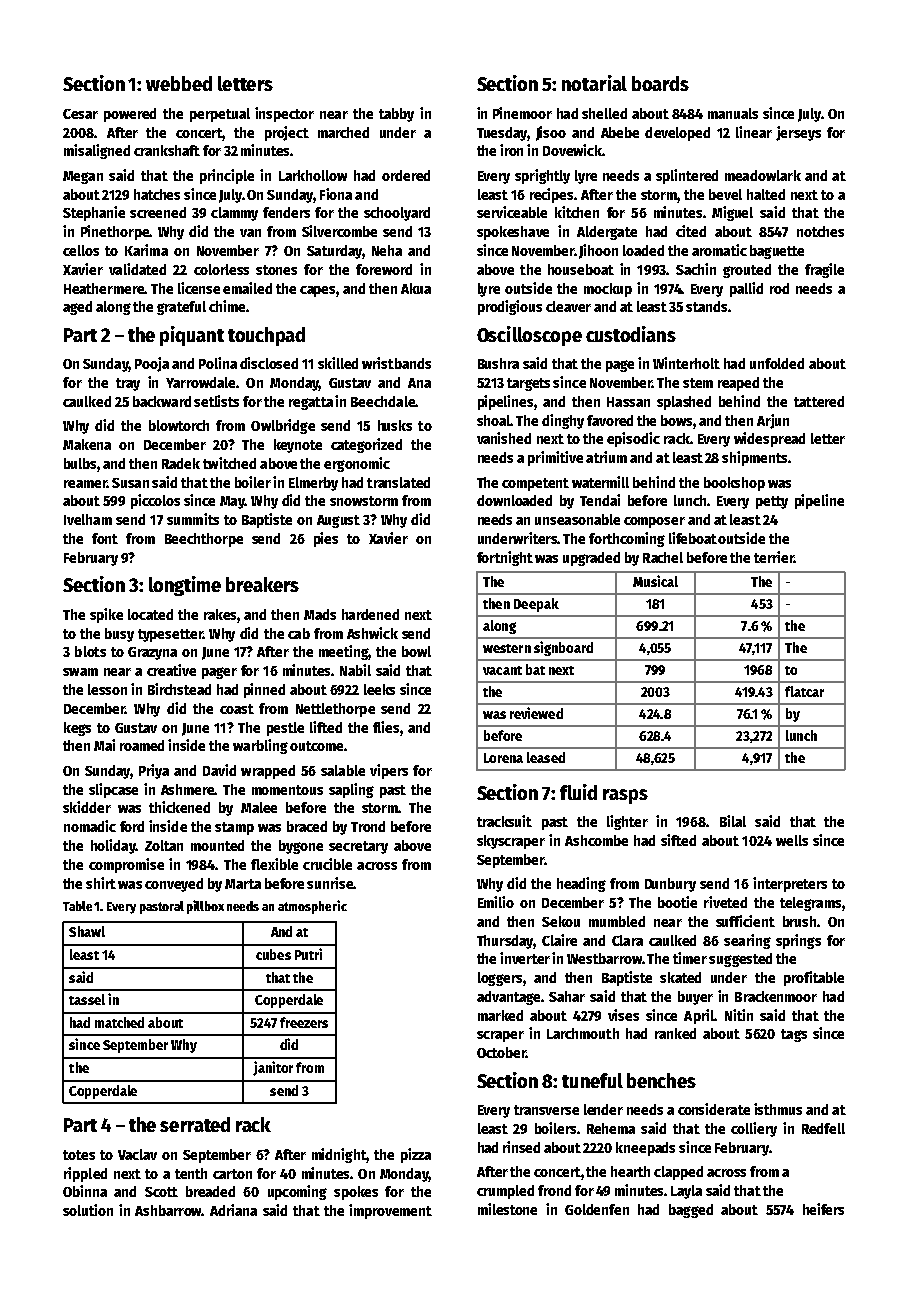 This image has height=1316, width=908. I want to click on Beechthorpe, so click(204, 540).
